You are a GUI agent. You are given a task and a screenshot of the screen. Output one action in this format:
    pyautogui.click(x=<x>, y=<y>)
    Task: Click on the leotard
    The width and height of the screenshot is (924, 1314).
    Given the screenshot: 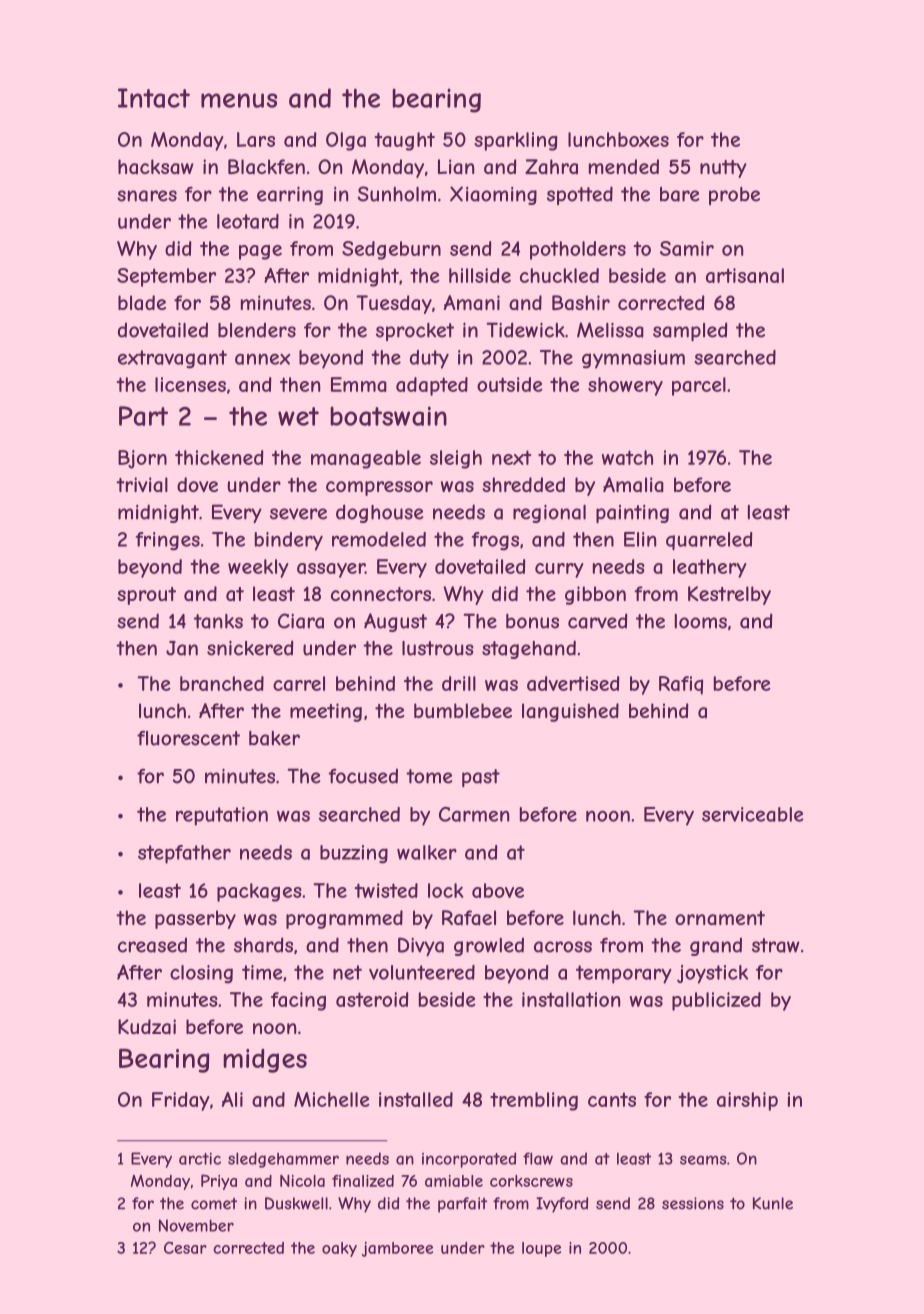 What is the action you would take?
    pyautogui.click(x=248, y=221)
